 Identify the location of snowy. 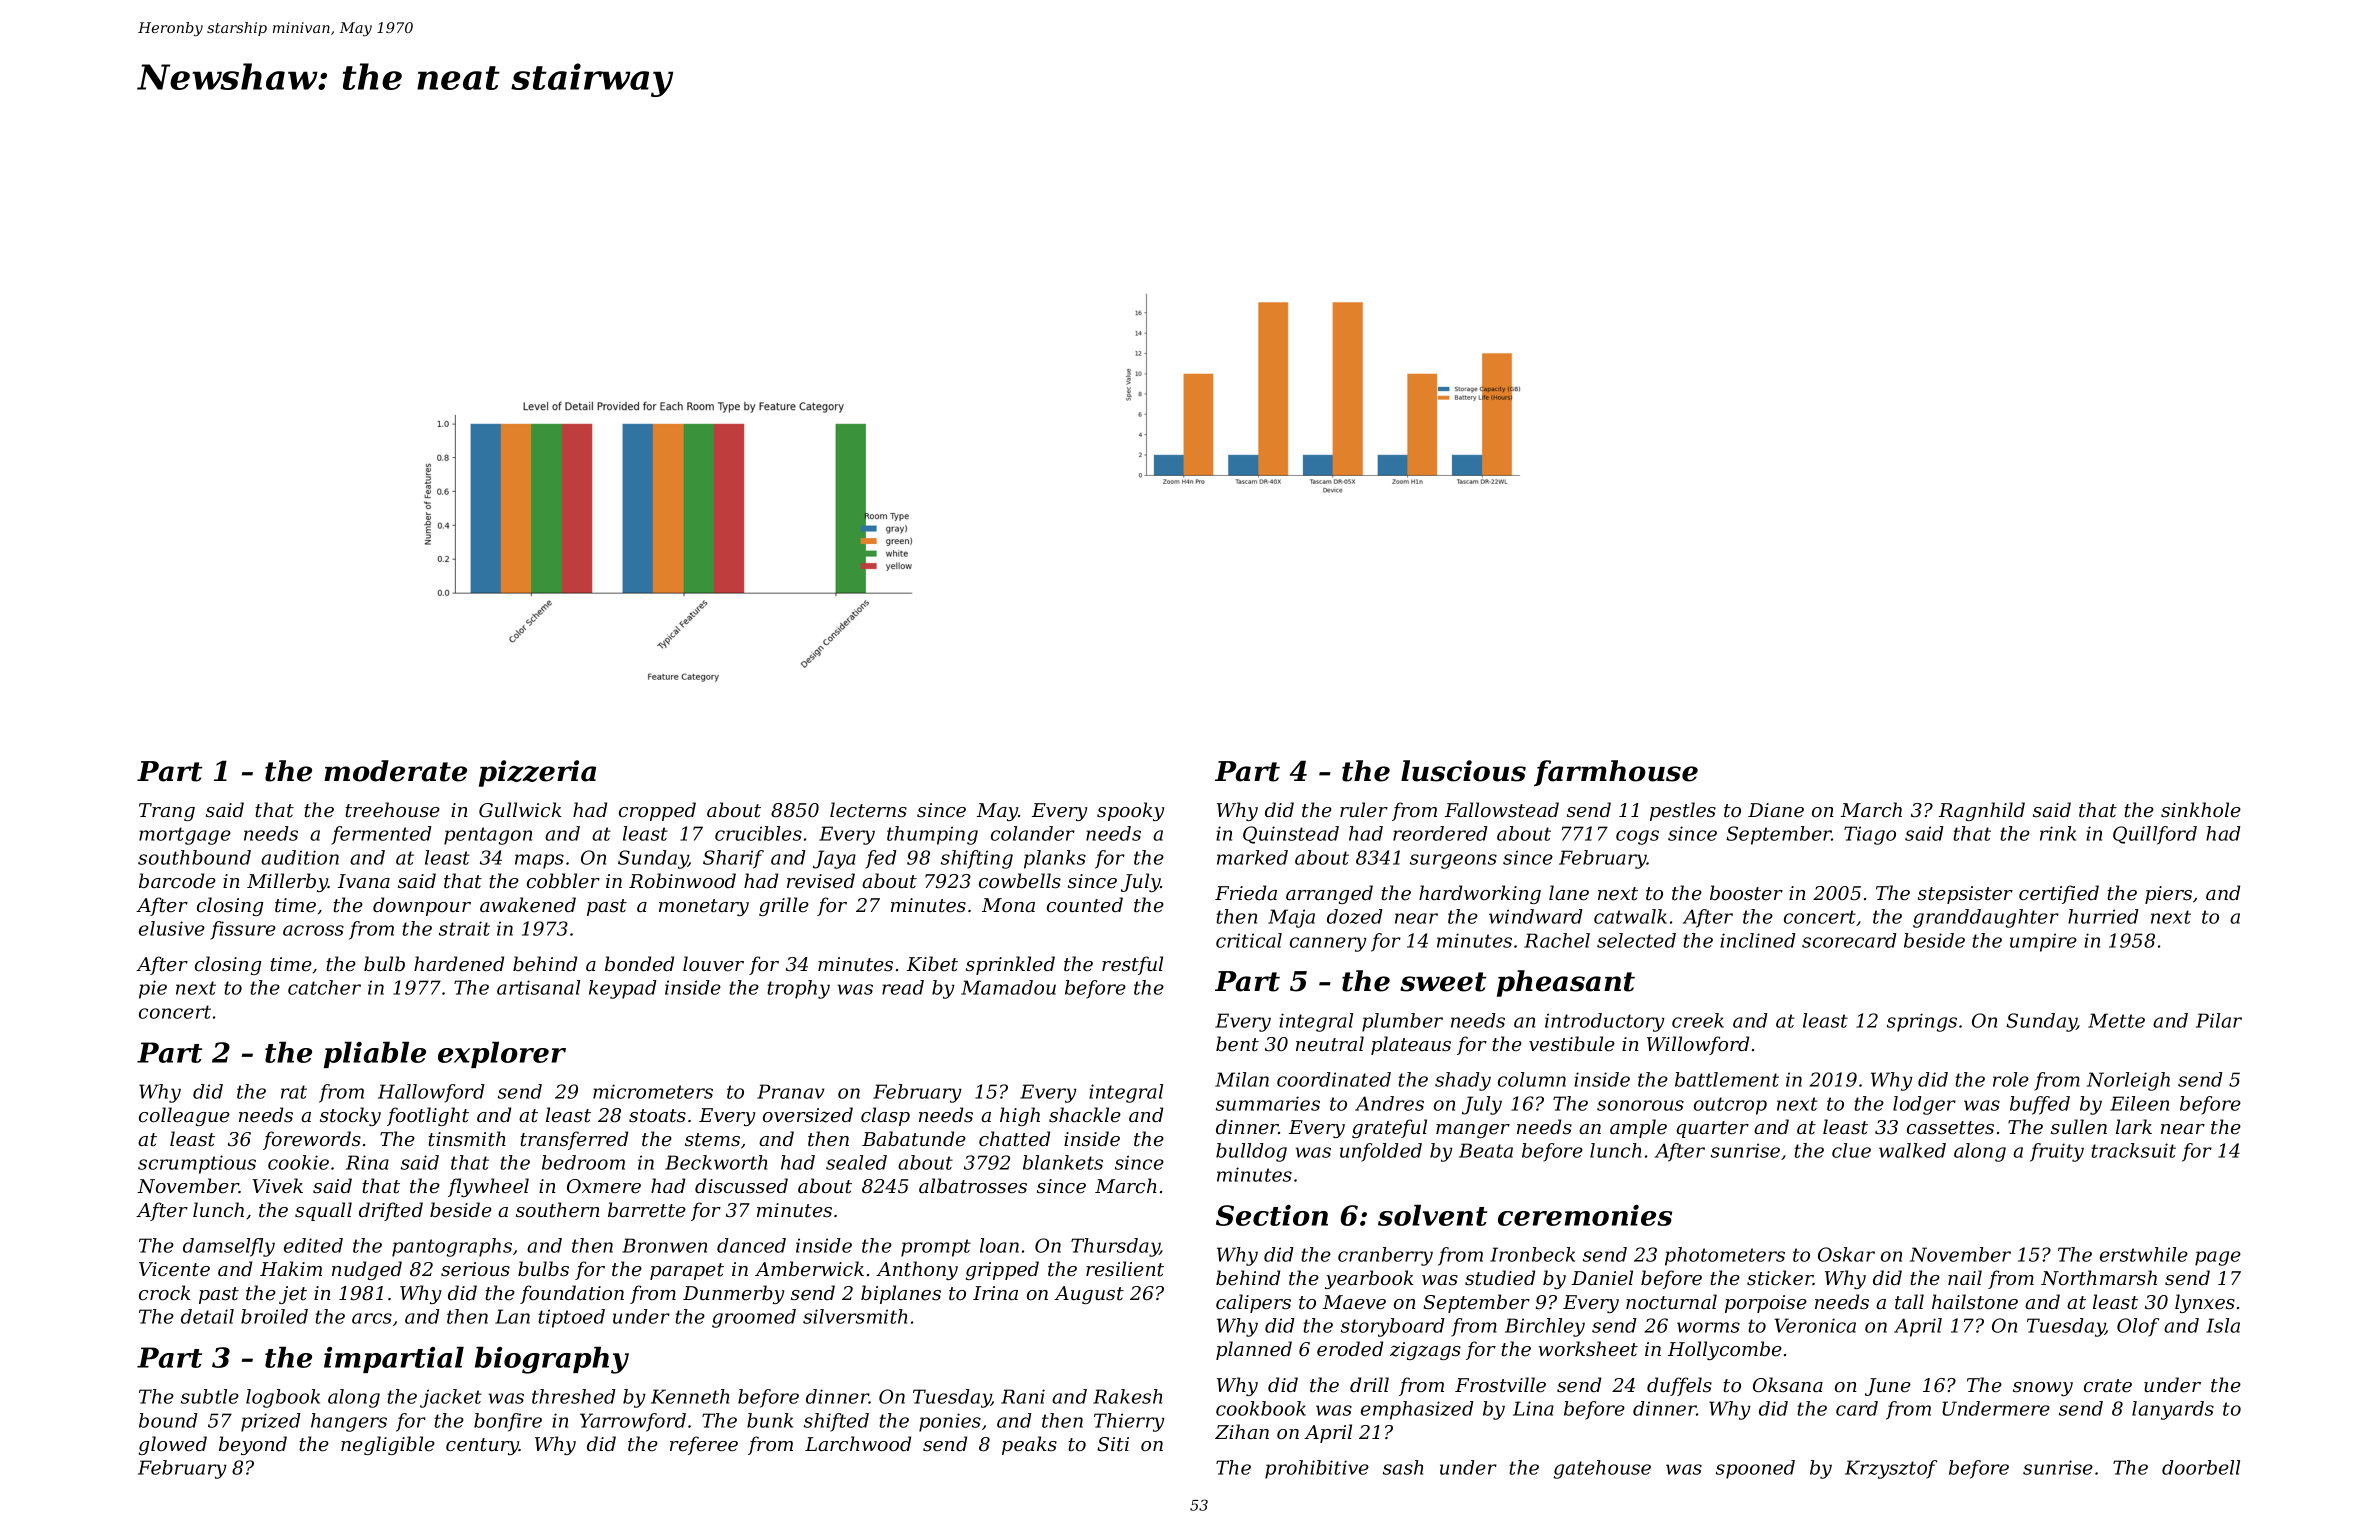
(2043, 1389).
